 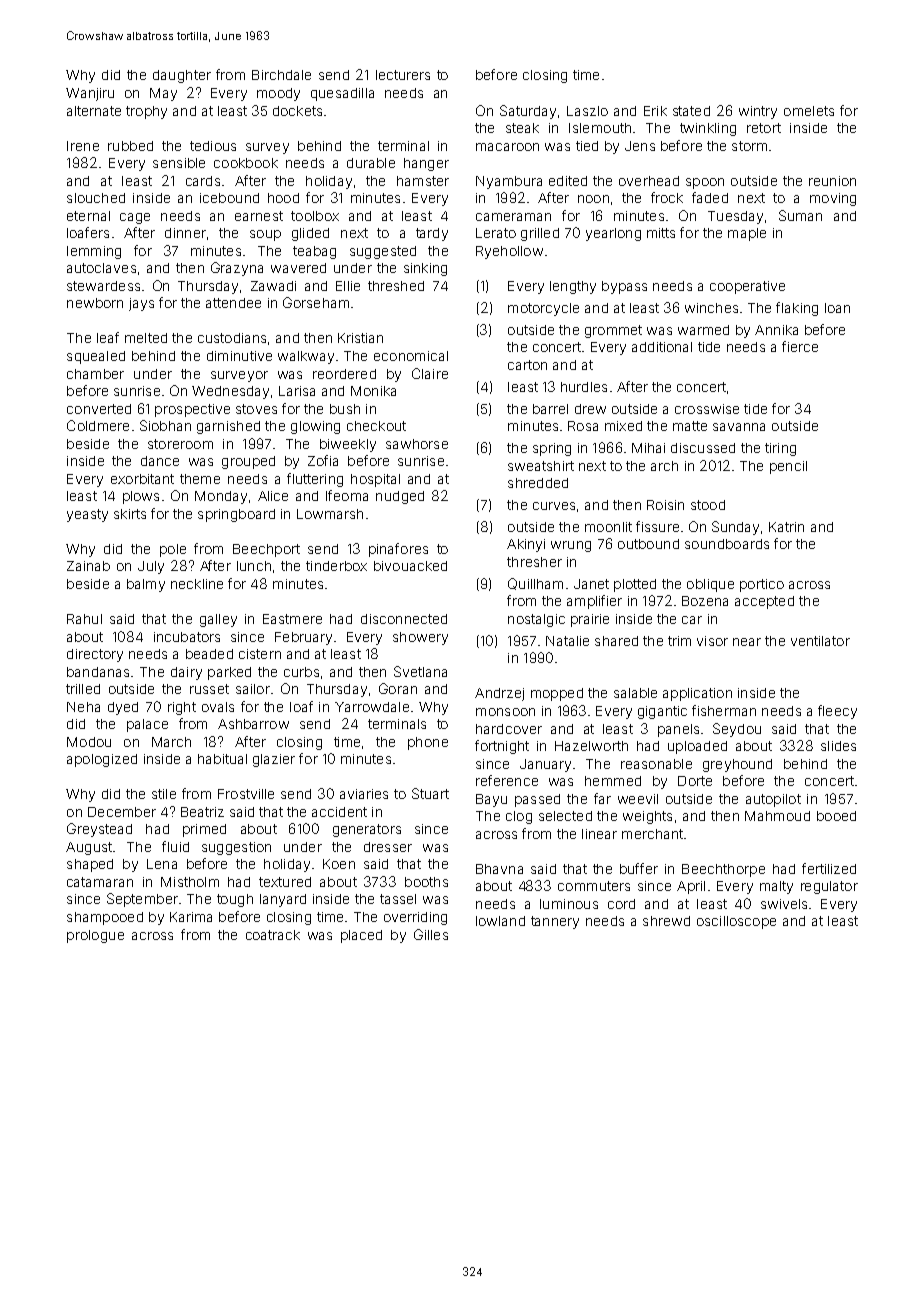 What do you see at coordinates (431, 934) in the page?
I see `Gilles` at bounding box center [431, 934].
